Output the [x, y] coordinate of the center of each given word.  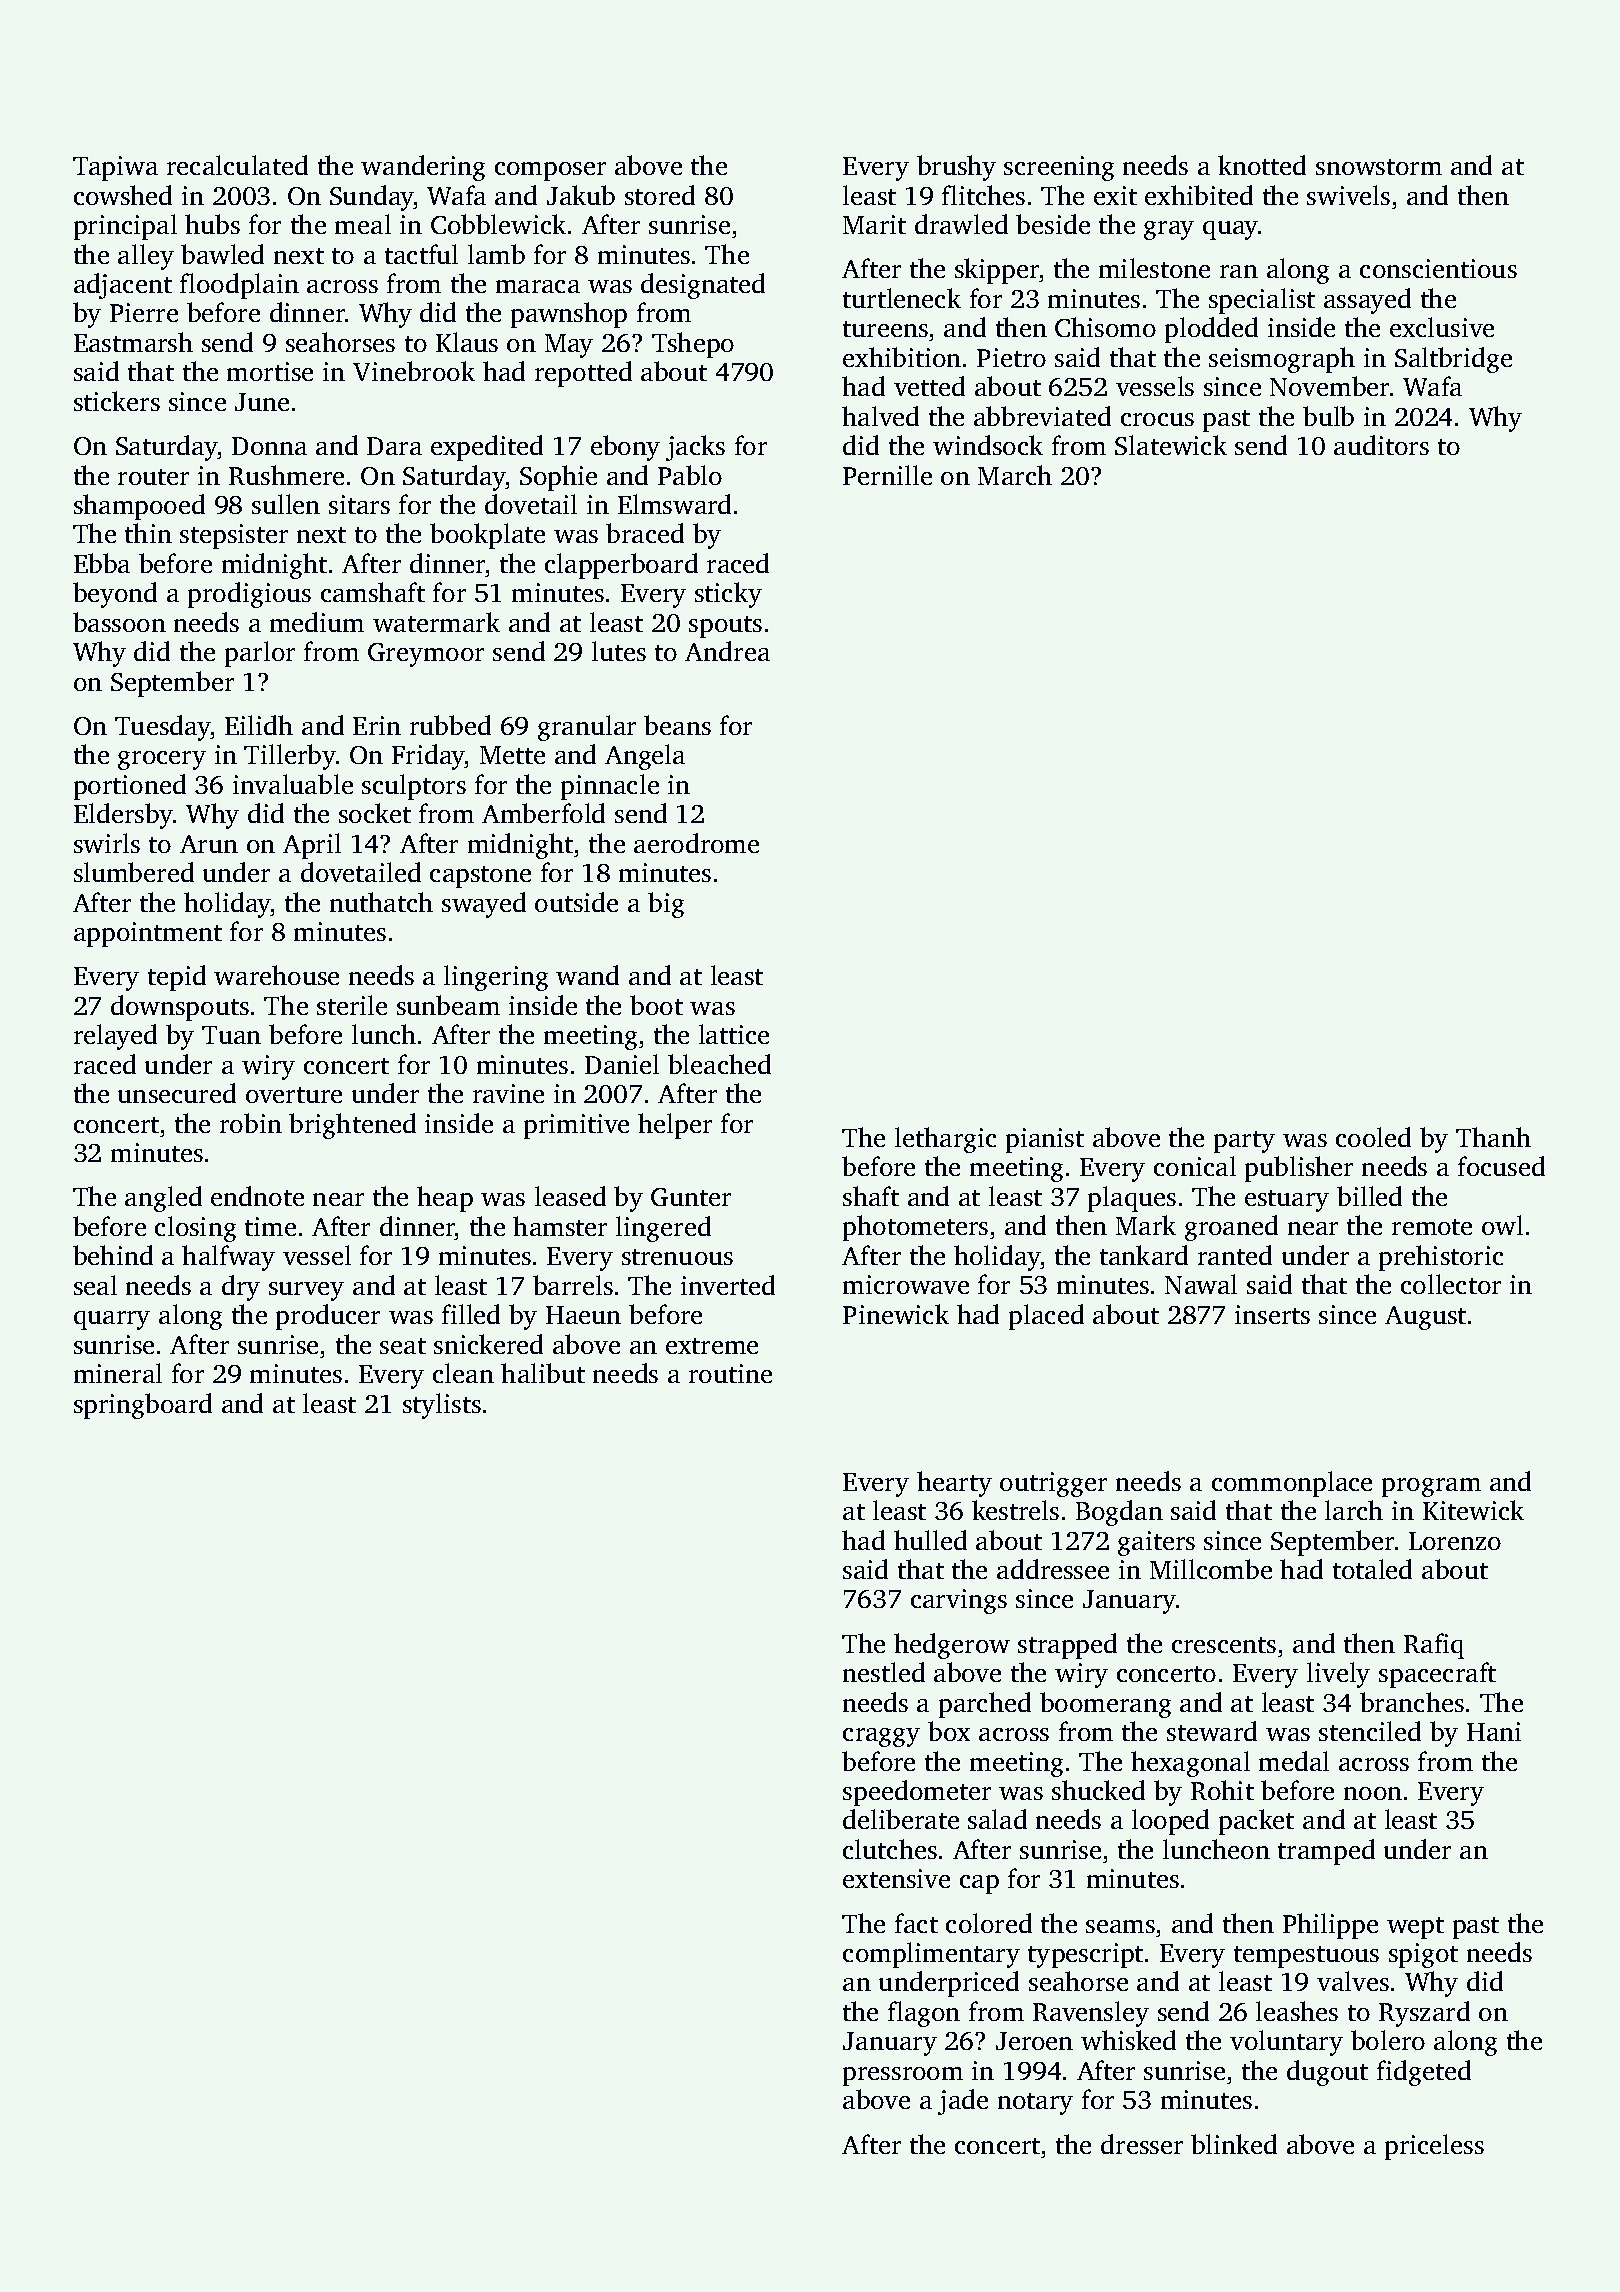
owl [1502, 1225]
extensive [896, 1878]
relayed [115, 1037]
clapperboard [621, 566]
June [262, 402]
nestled [884, 1672]
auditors [1381, 445]
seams [1120, 1926]
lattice [734, 1034]
